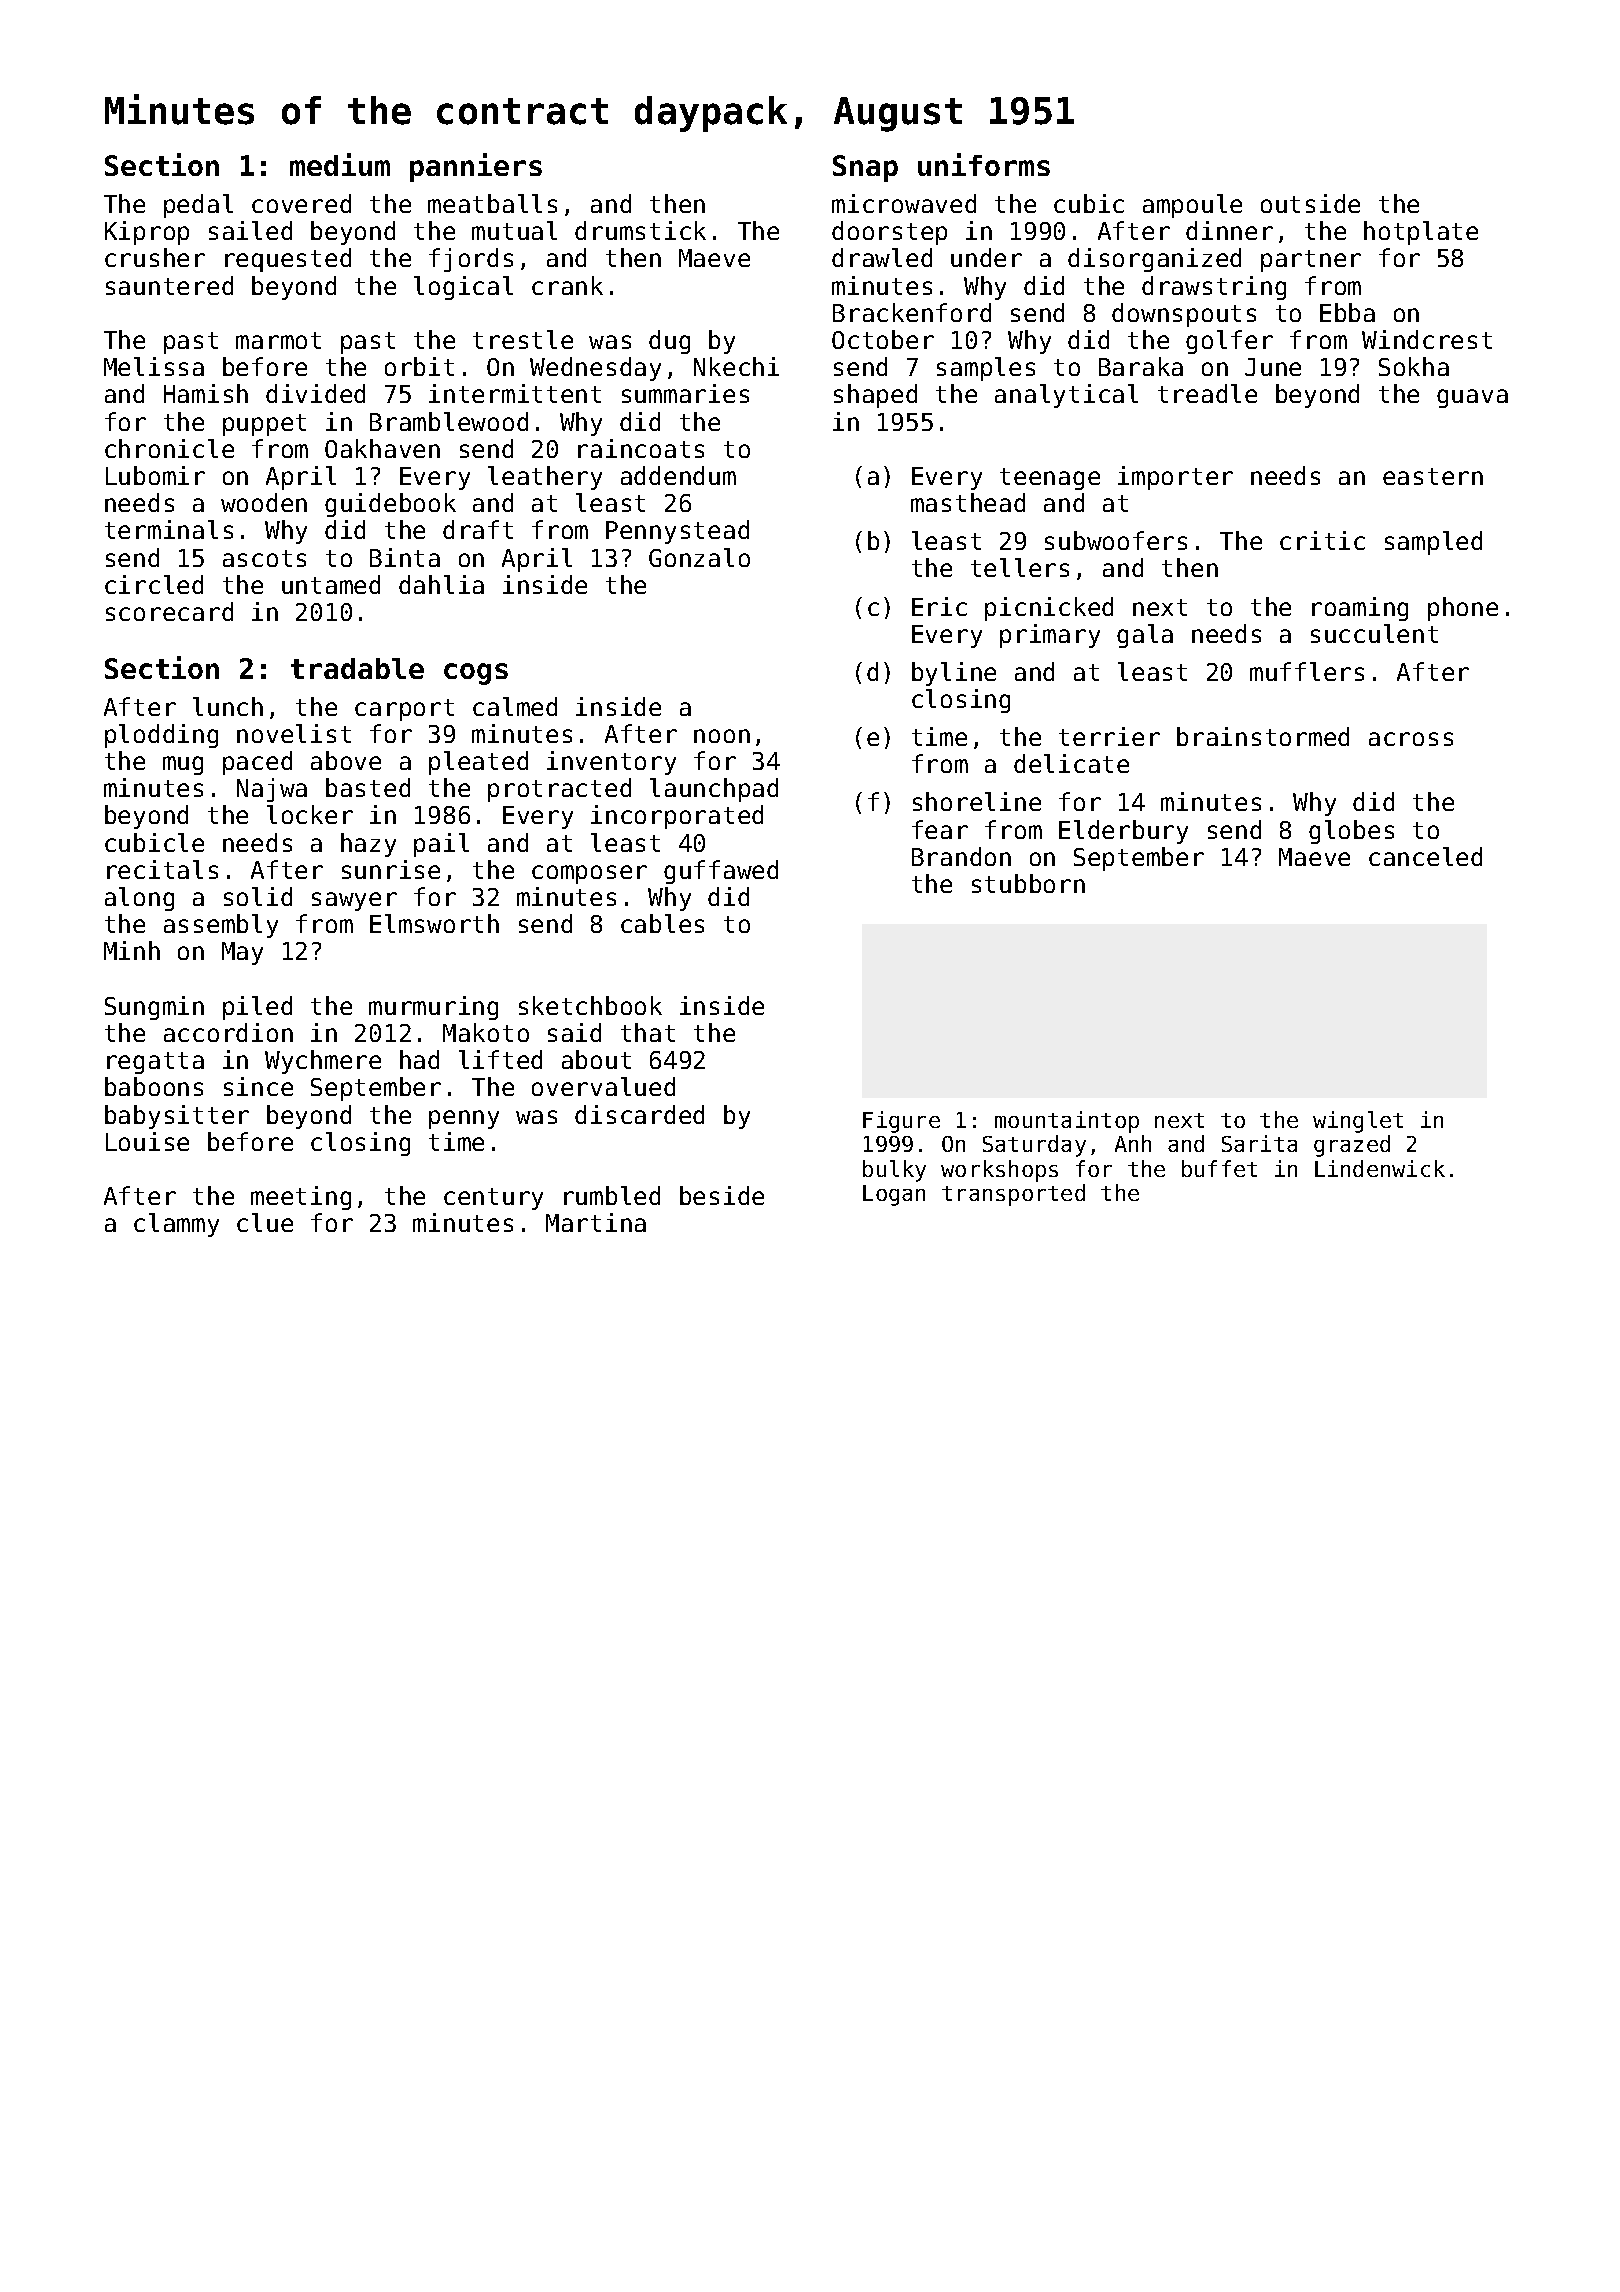  What do you see at coordinates (258, 896) in the screenshot?
I see `solid` at bounding box center [258, 896].
